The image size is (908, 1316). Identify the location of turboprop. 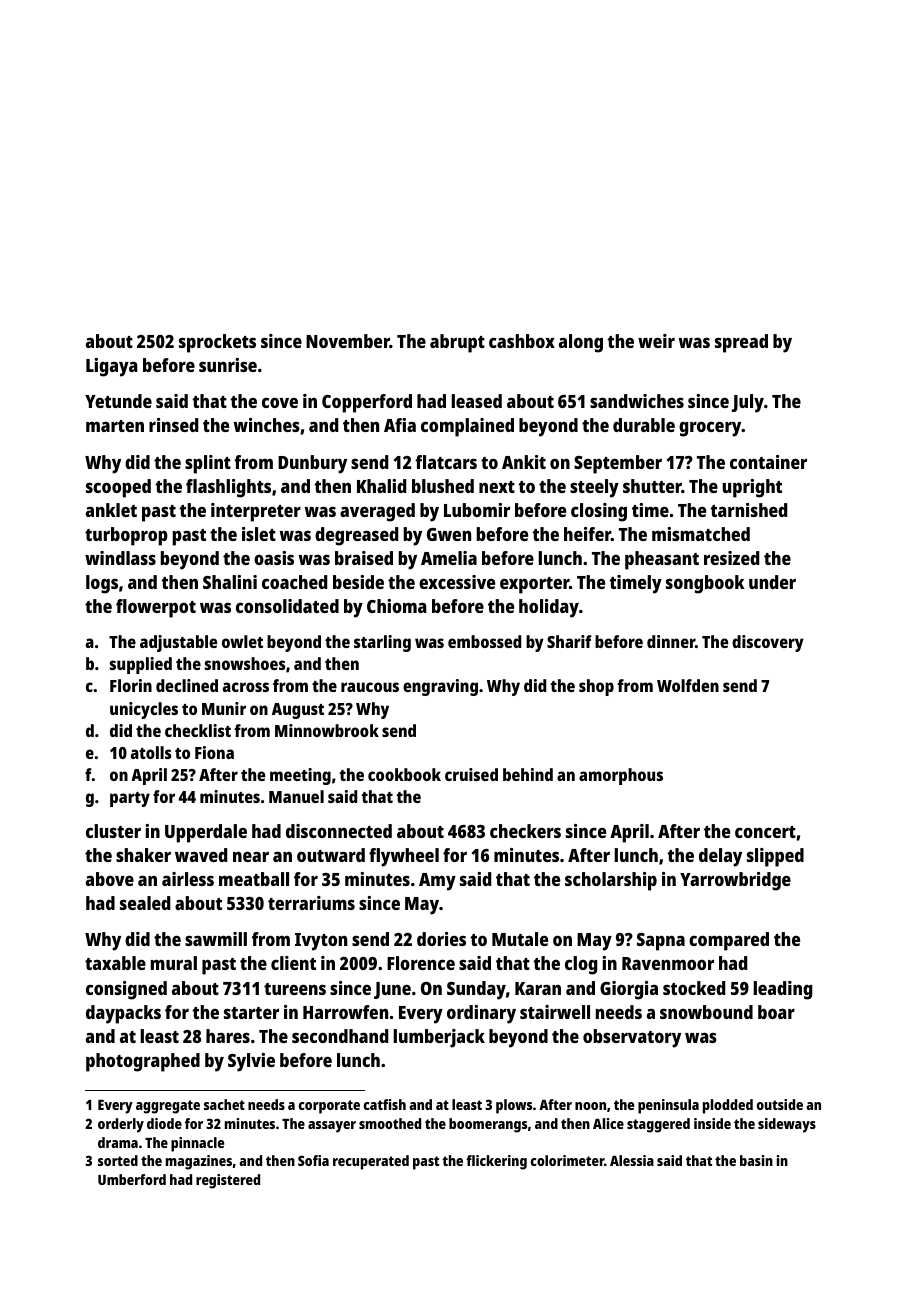
(126, 536).
